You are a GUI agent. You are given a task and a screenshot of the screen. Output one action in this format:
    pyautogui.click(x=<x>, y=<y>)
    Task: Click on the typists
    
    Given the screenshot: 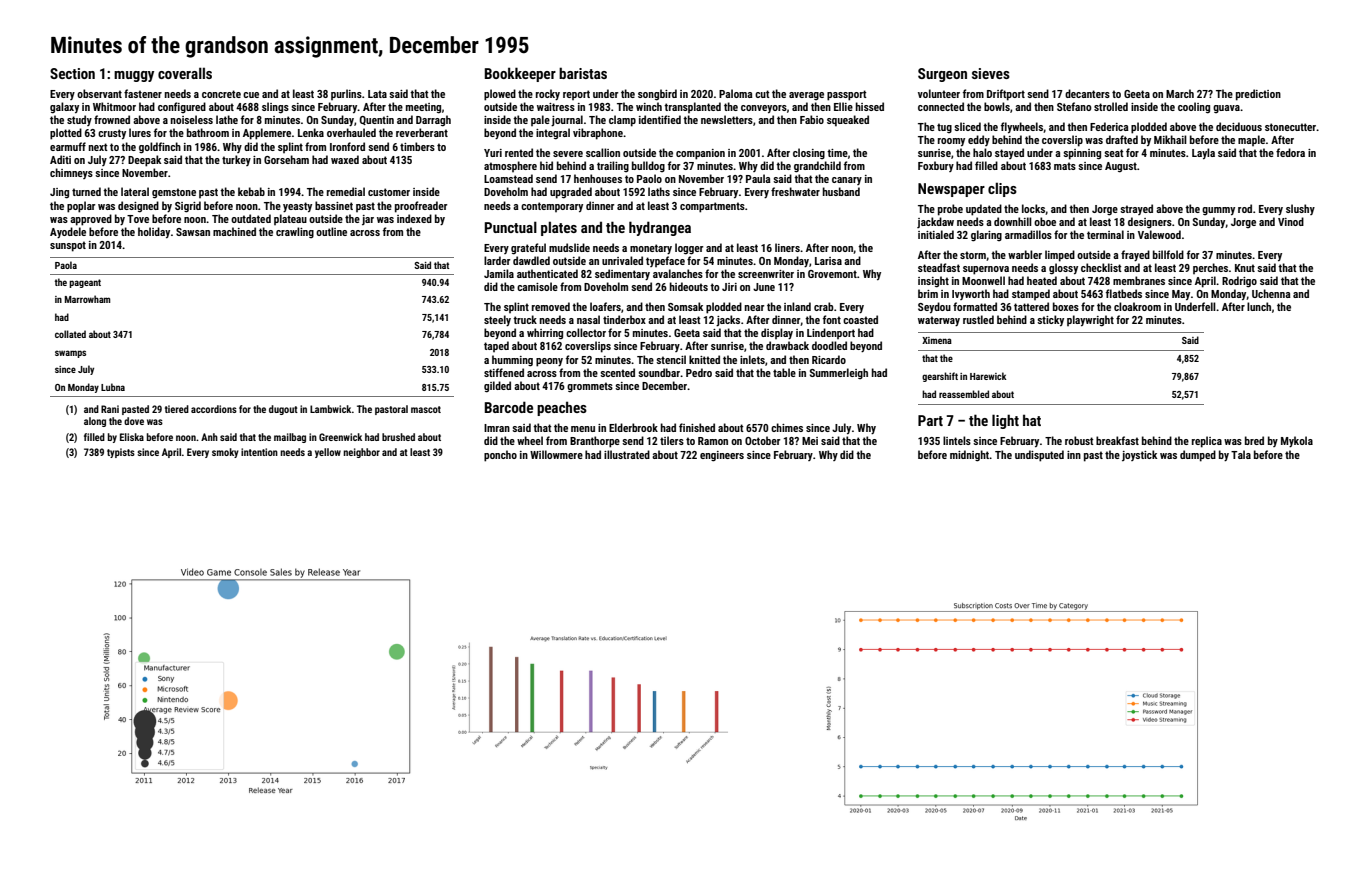 What is the action you would take?
    pyautogui.click(x=121, y=453)
